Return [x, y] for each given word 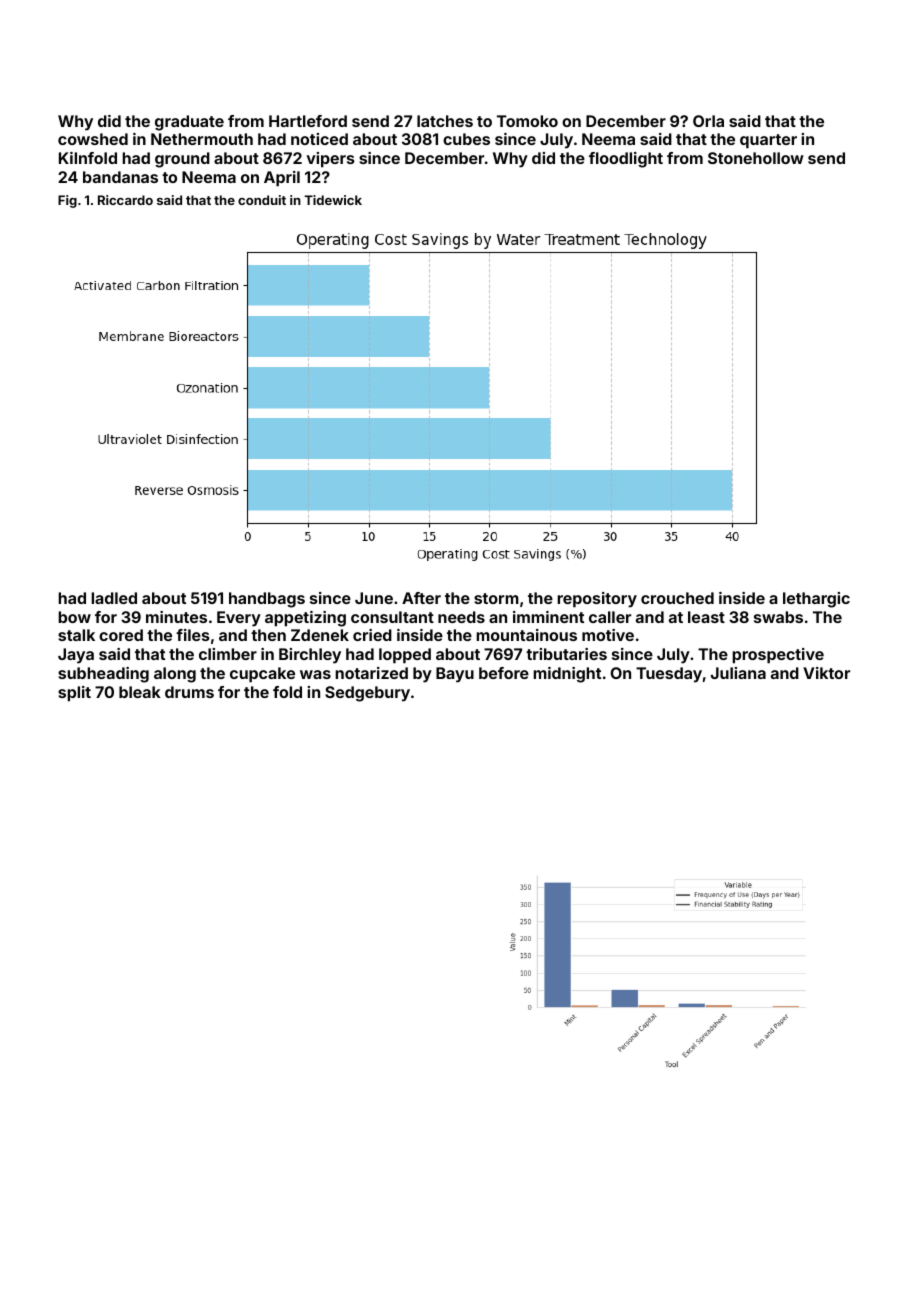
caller [610, 617]
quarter [768, 141]
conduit [262, 200]
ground [182, 160]
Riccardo [125, 200]
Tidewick [333, 200]
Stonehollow [756, 158]
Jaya [76, 656]
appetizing [305, 619]
